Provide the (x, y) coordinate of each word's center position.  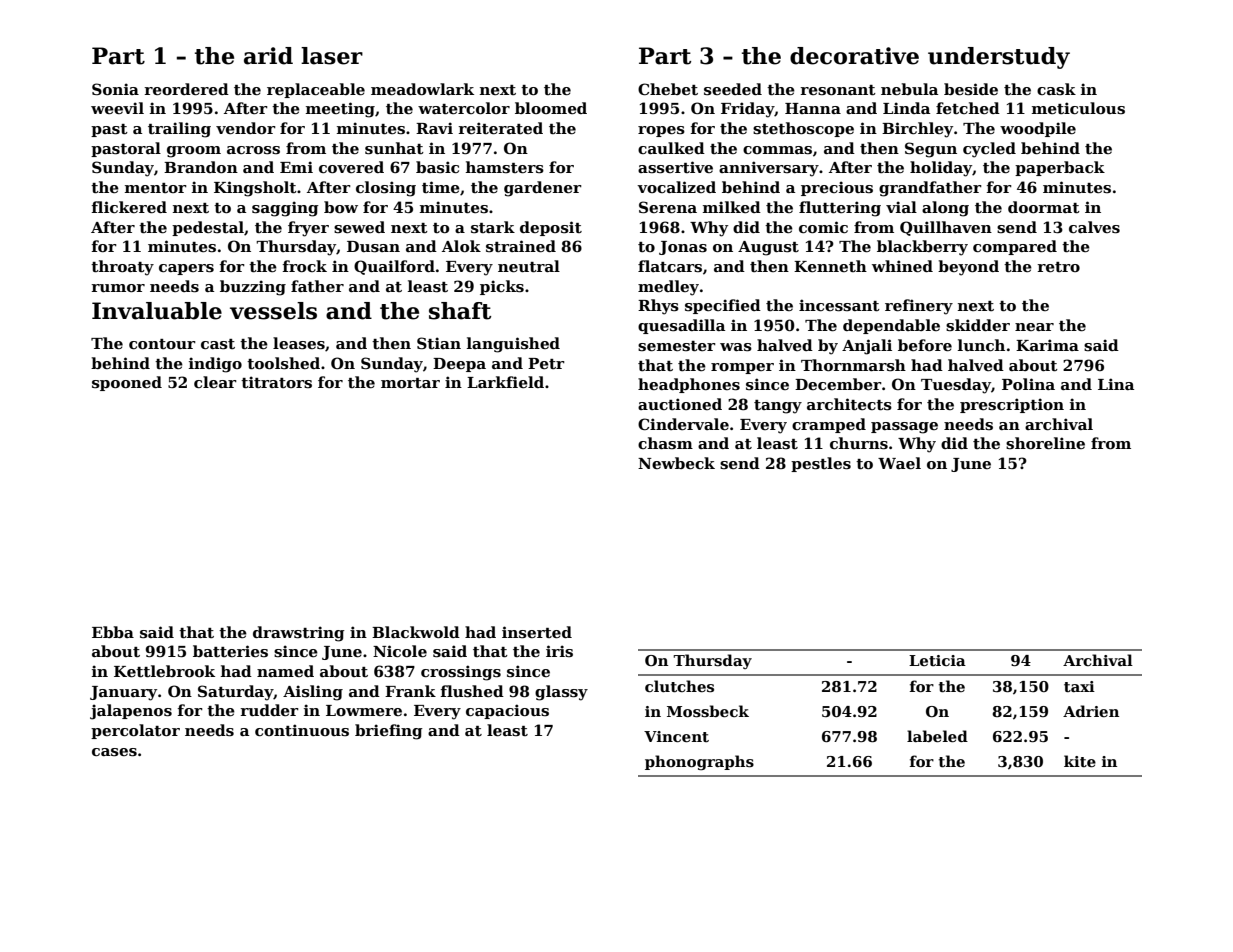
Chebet (668, 89)
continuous (302, 730)
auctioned (680, 404)
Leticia (937, 660)
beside (971, 89)
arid (268, 56)
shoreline (1045, 443)
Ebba (113, 632)
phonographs (699, 763)
